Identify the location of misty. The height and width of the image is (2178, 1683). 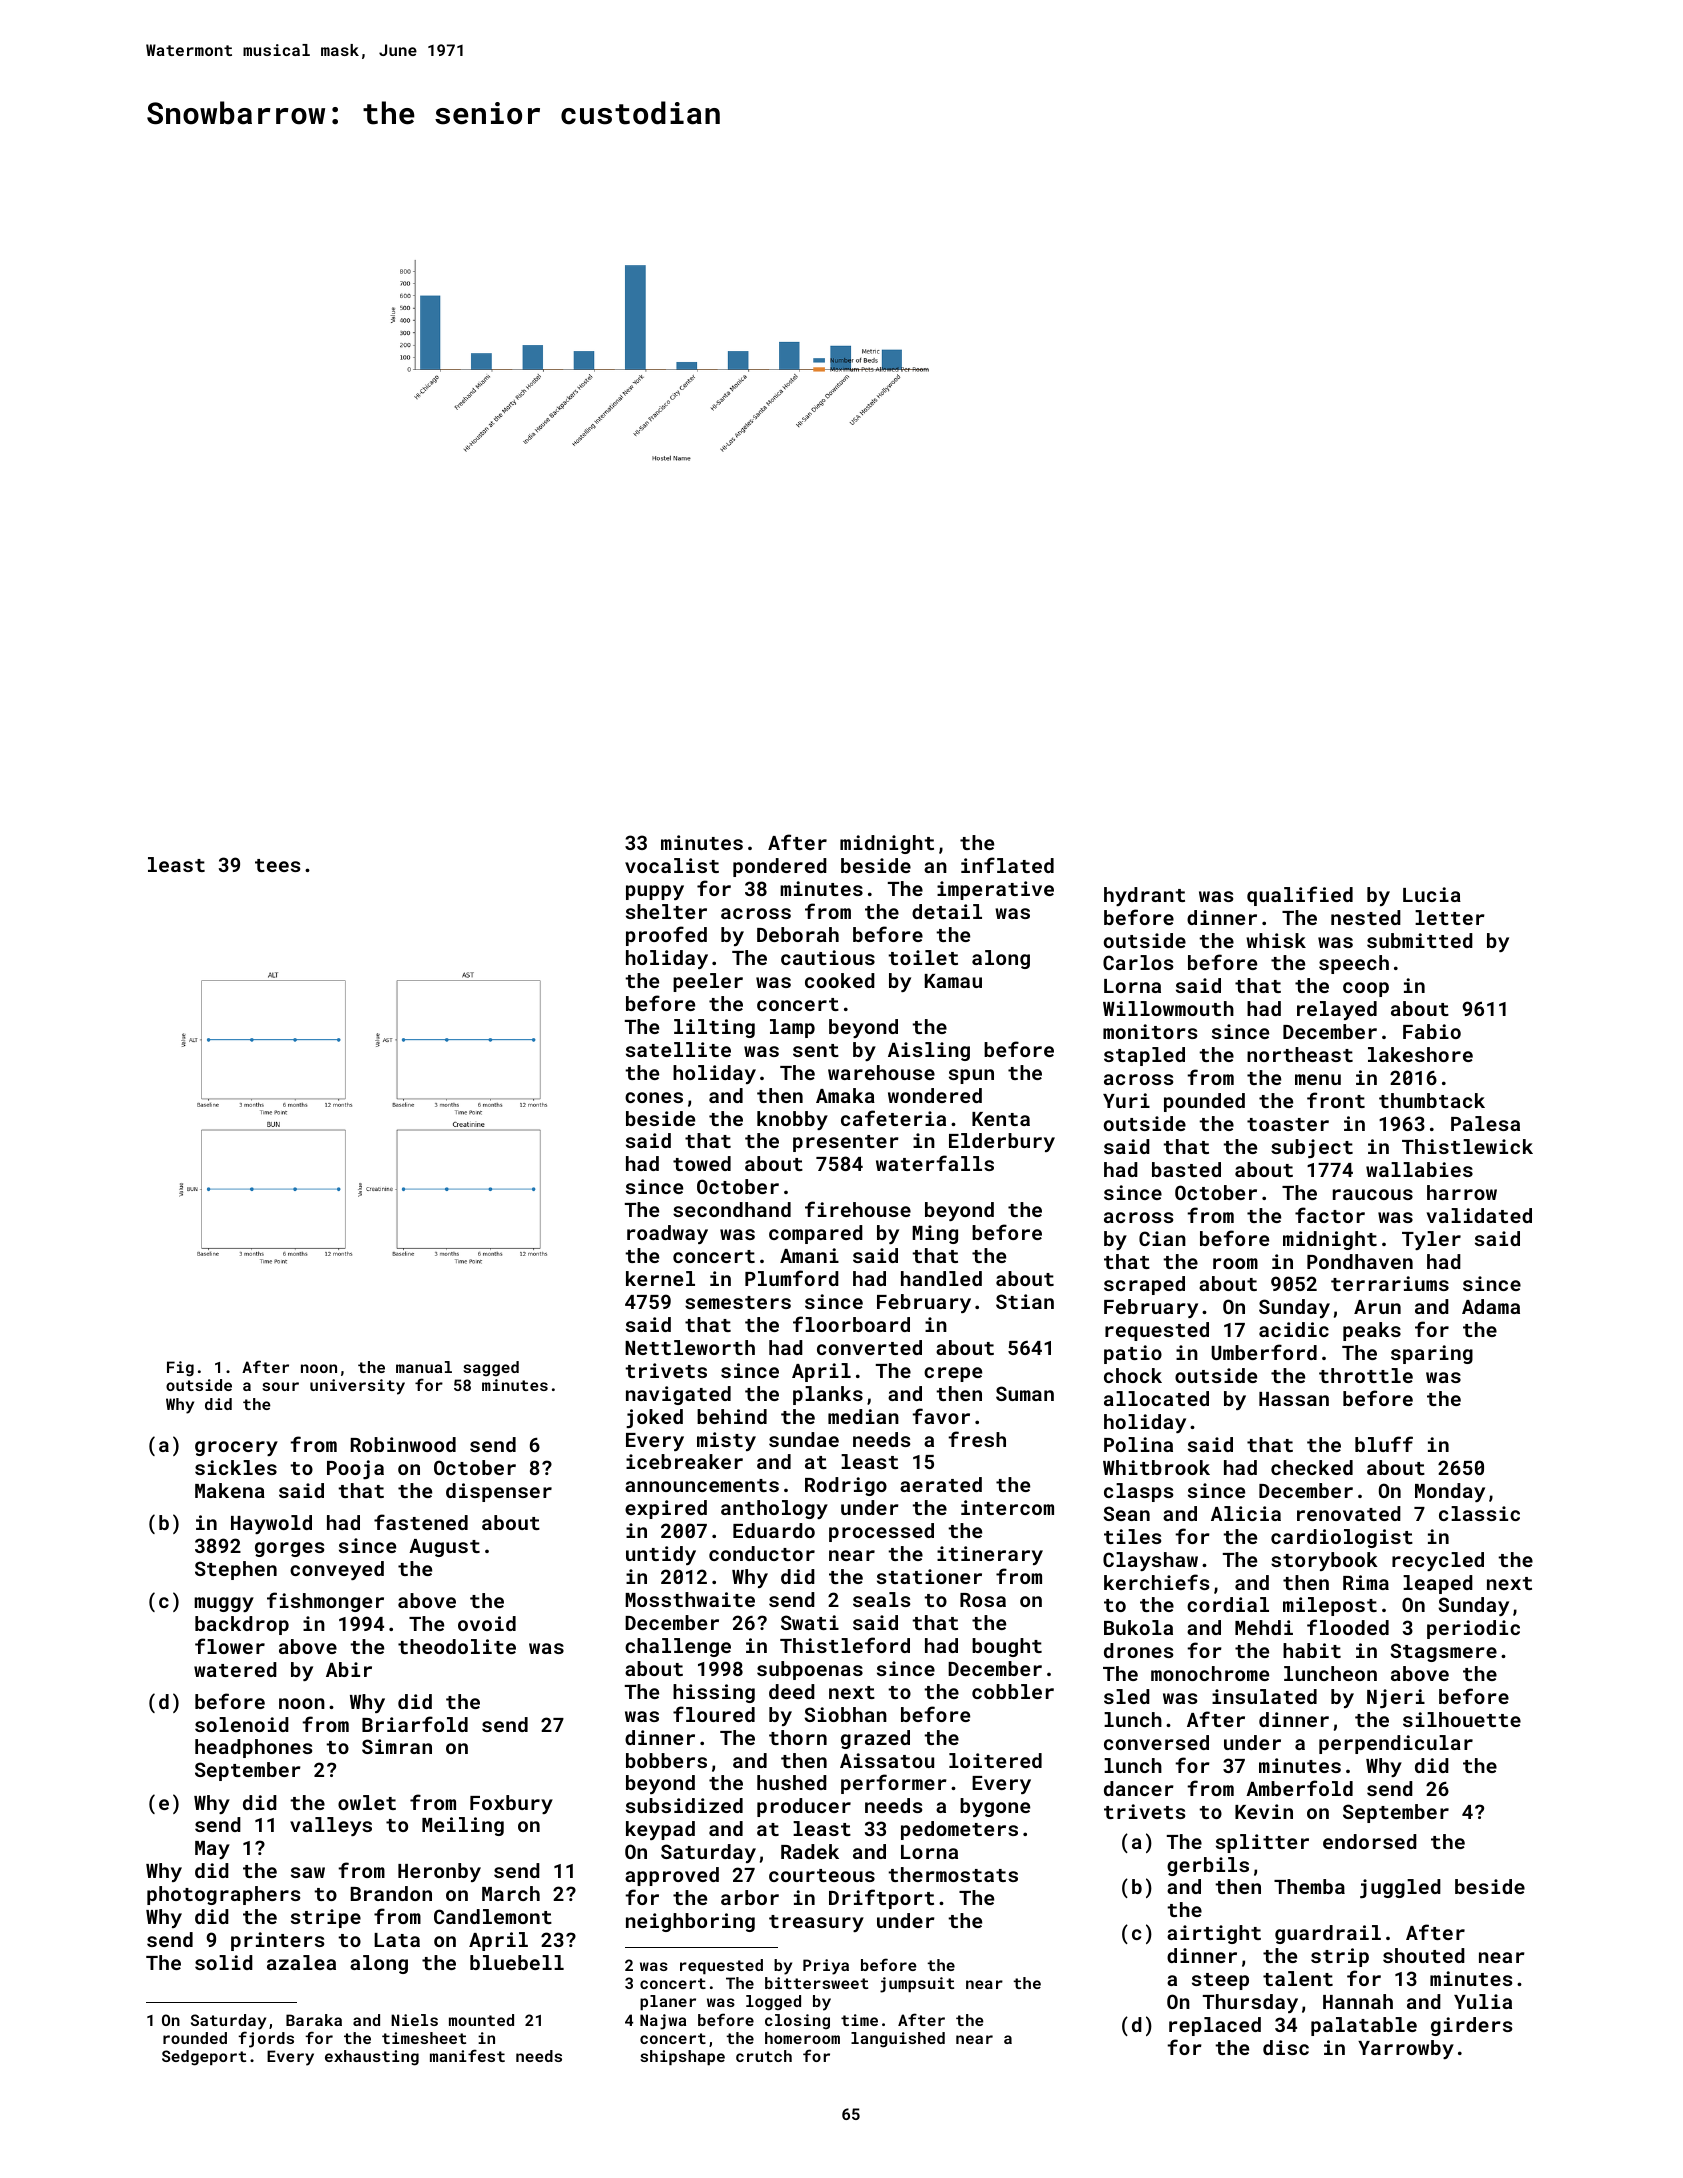
(726, 1441).
